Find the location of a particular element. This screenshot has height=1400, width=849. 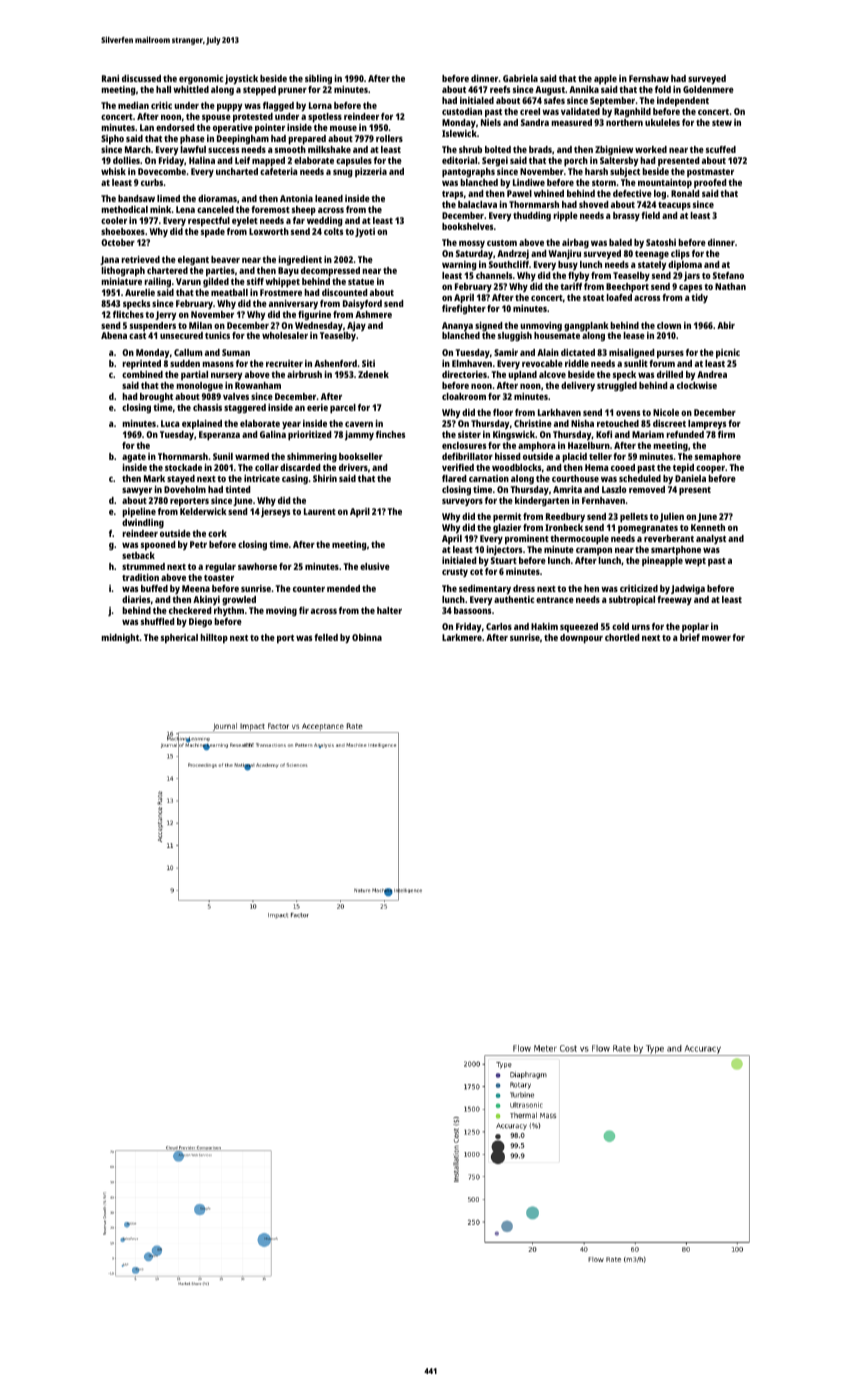

Luca is located at coordinates (170, 423).
